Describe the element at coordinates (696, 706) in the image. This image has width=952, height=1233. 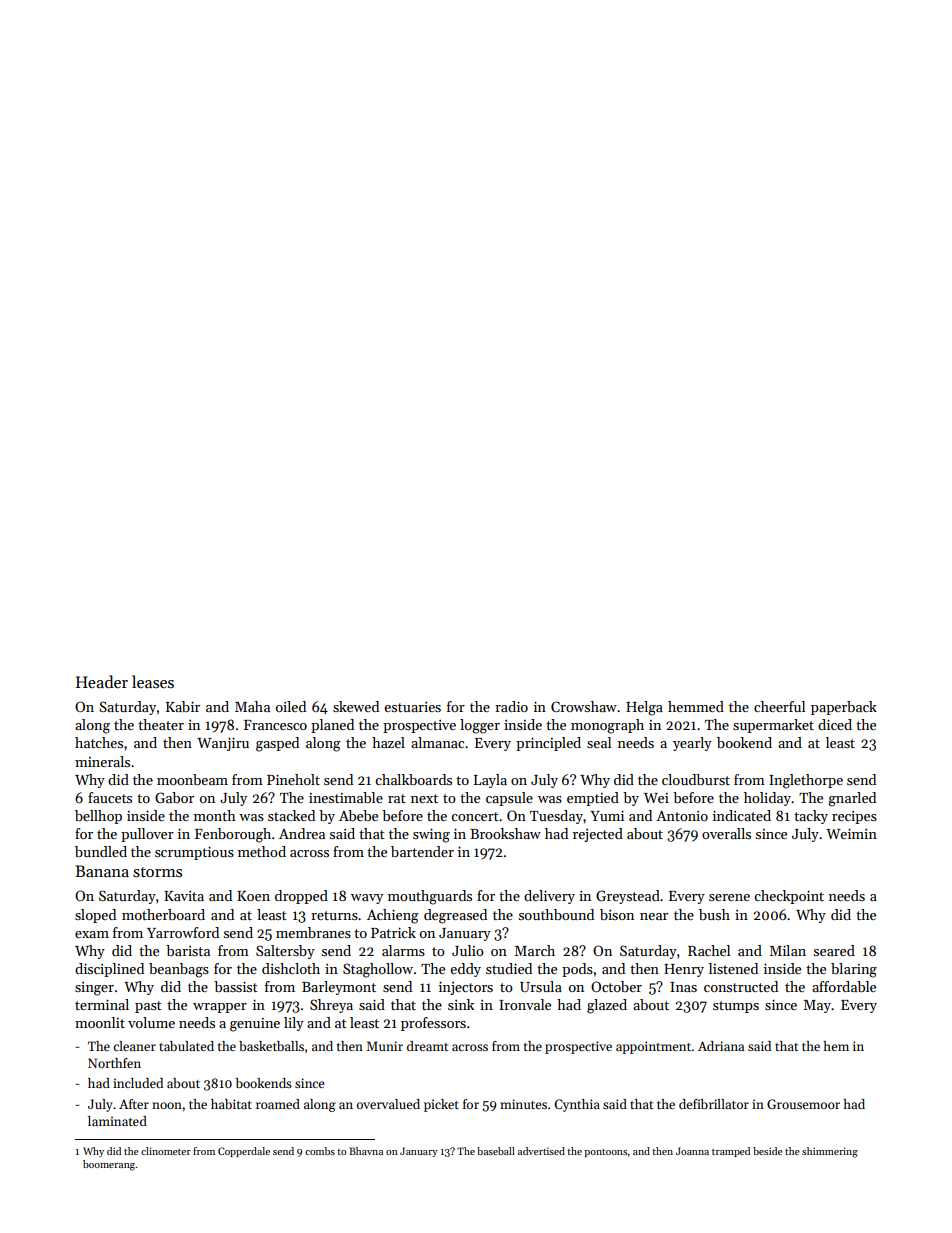
I see `hemmed` at that location.
